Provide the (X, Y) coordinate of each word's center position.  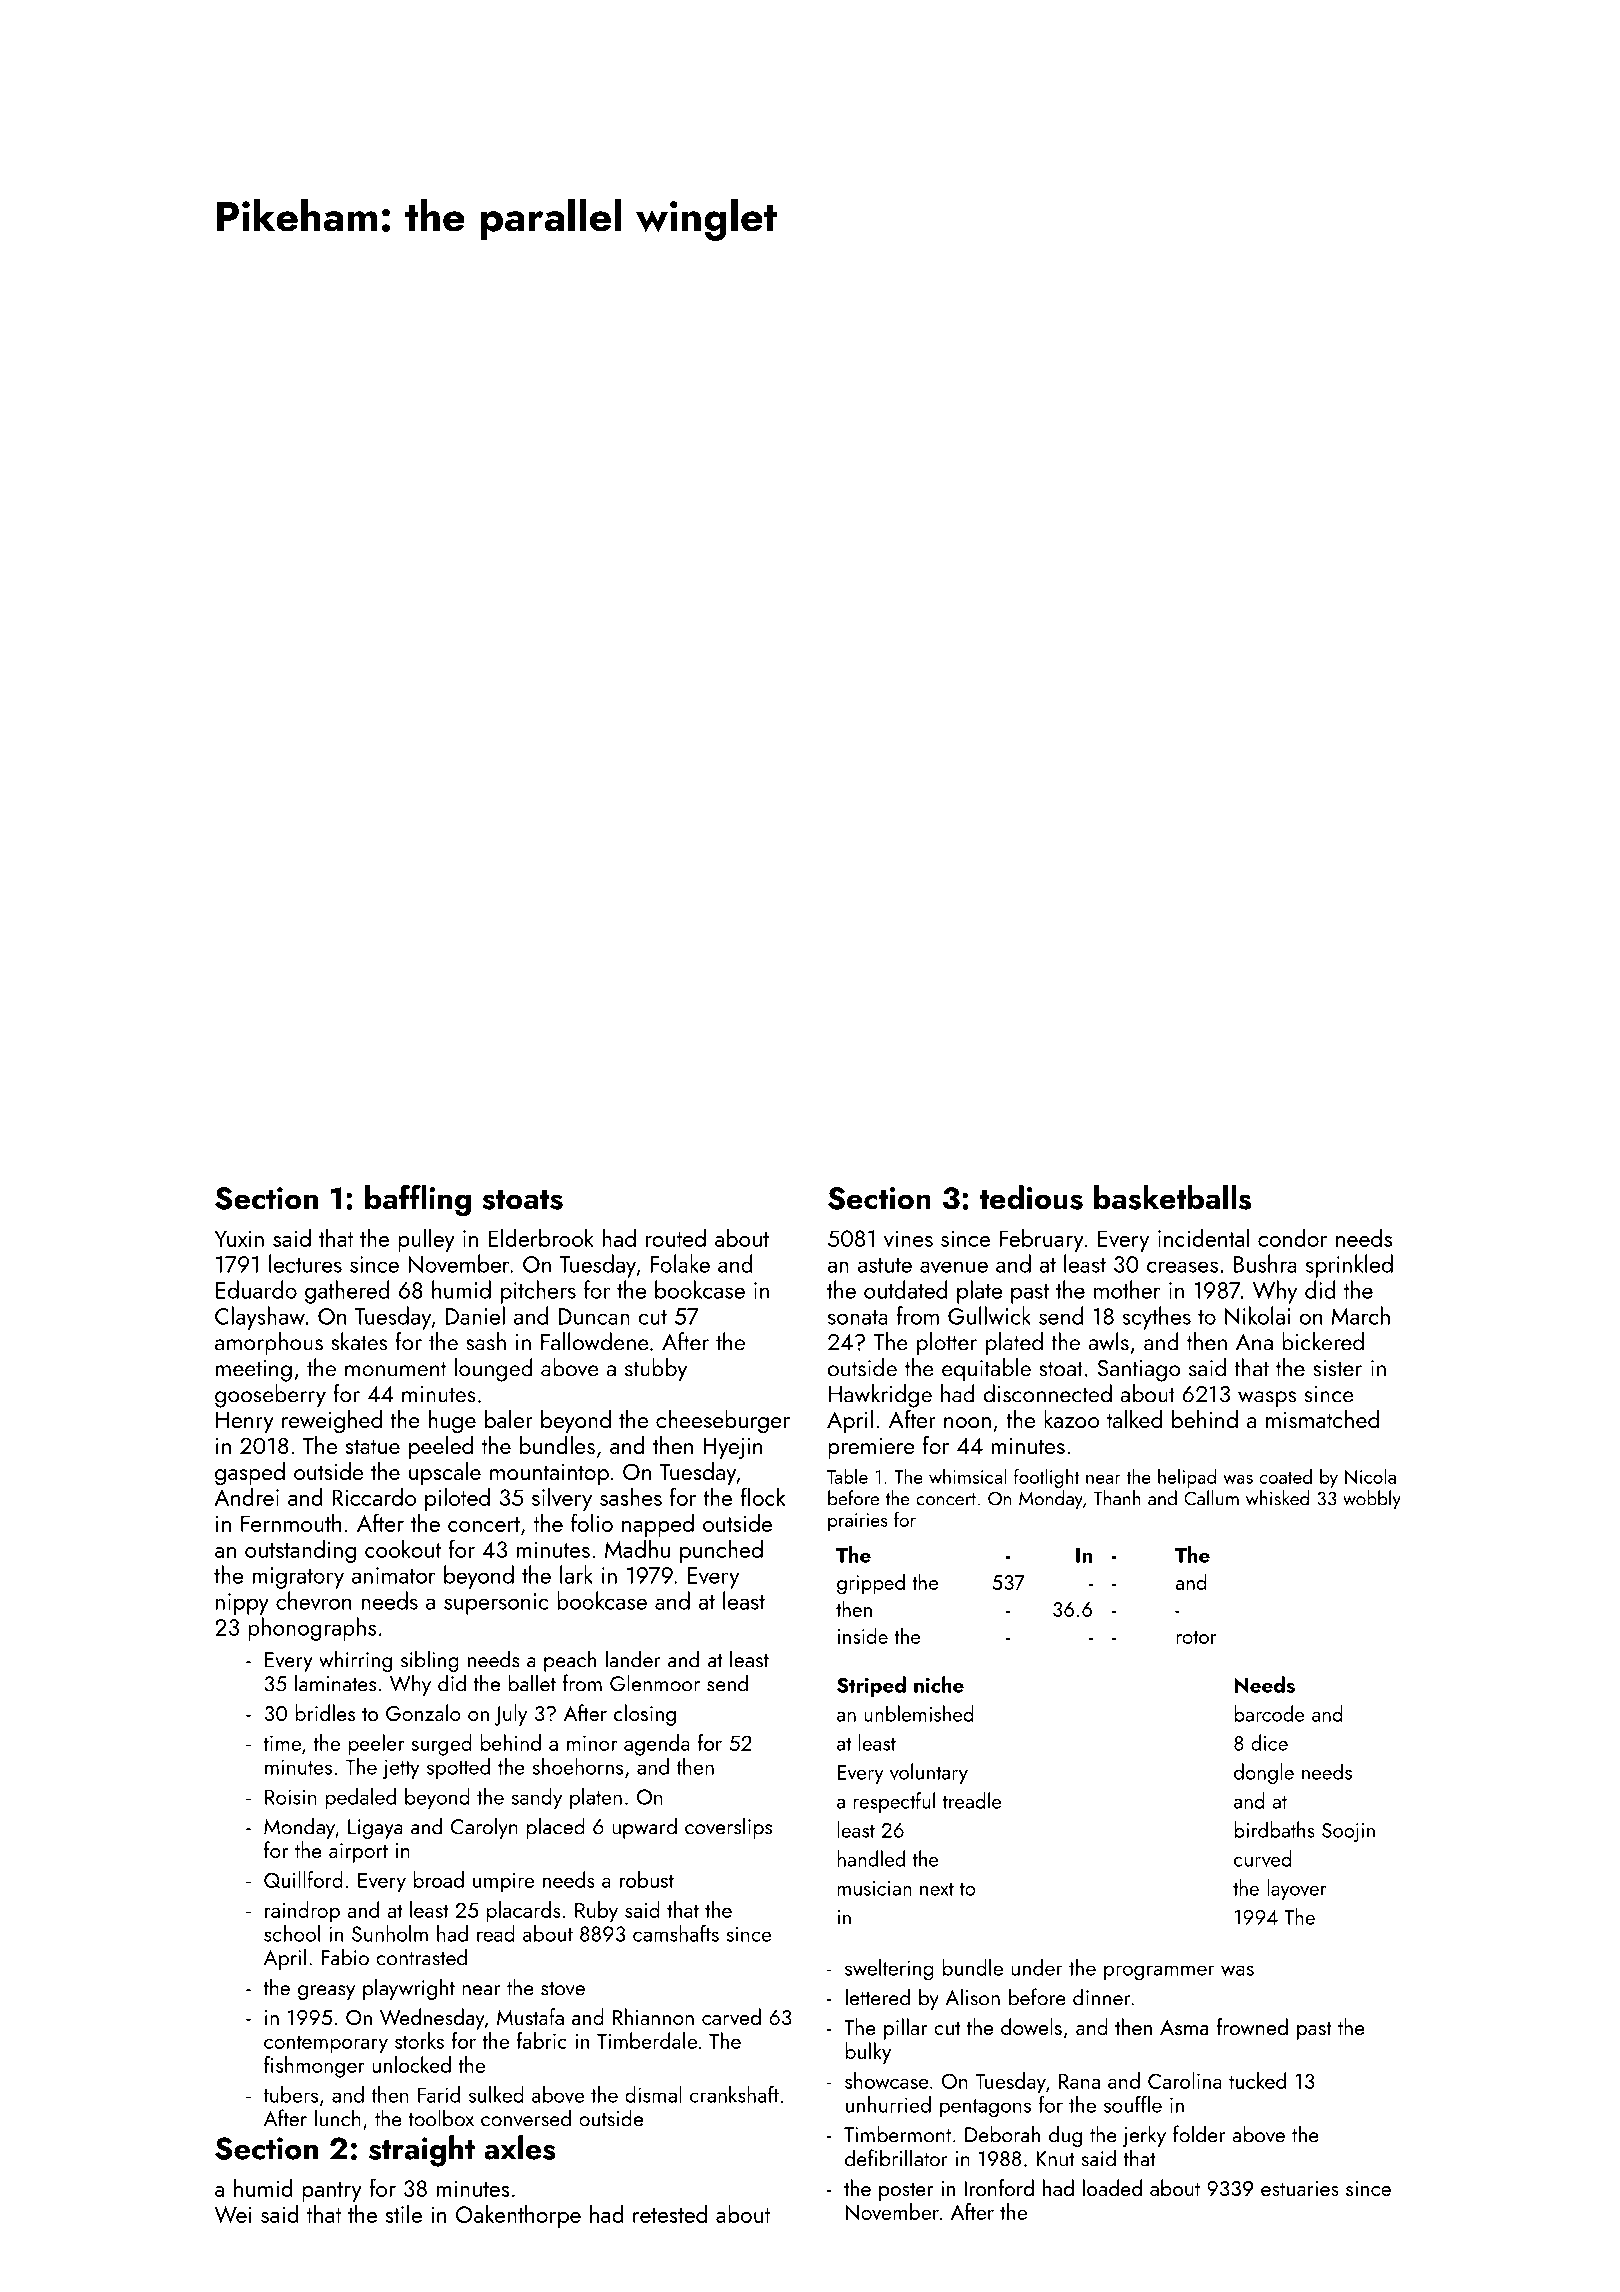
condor (1292, 1237)
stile (403, 2213)
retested (670, 2213)
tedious (1031, 1197)
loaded (1112, 2187)
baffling (418, 1200)
